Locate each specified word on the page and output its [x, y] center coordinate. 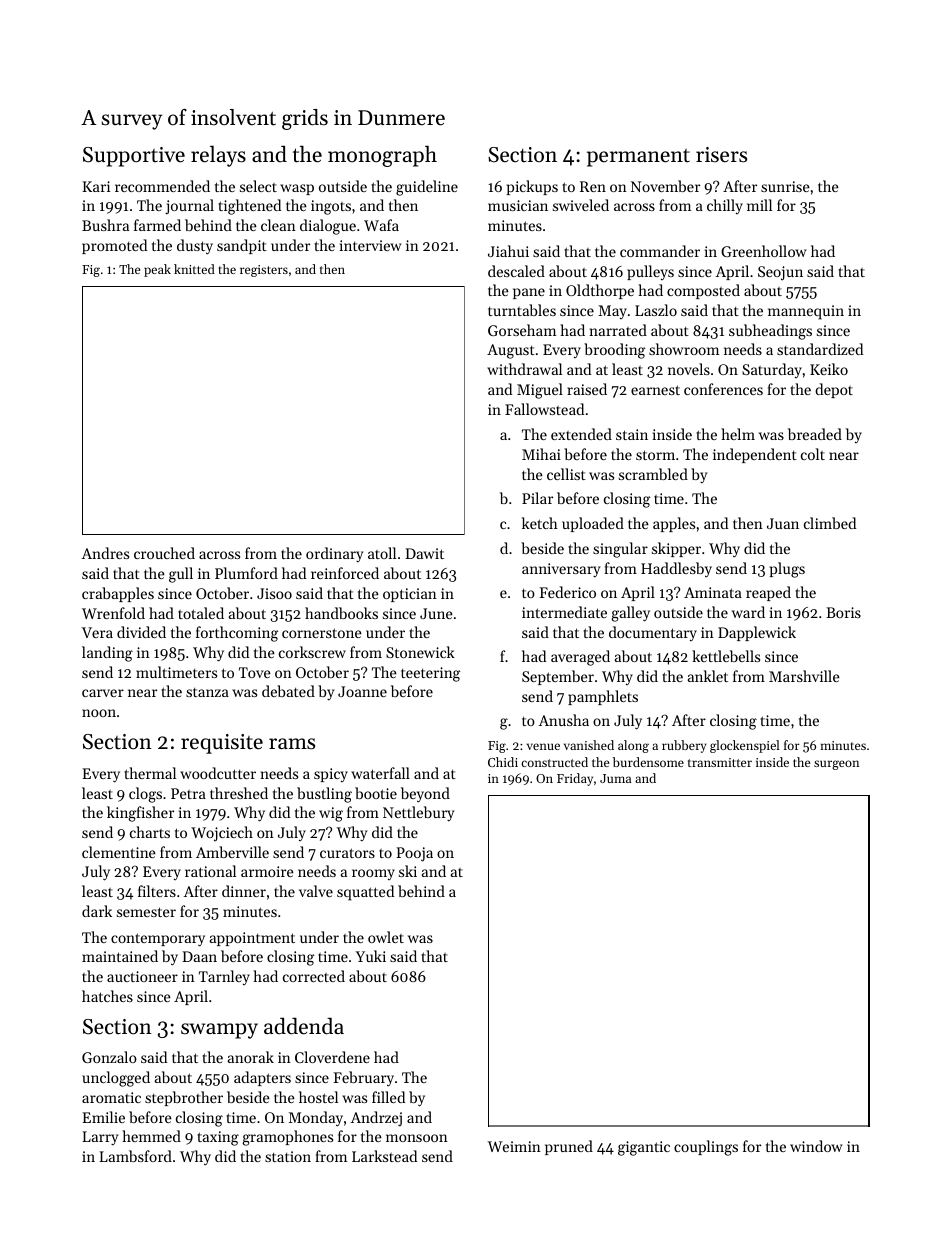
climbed [830, 523]
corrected [314, 976]
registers [264, 271]
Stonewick [420, 652]
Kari [96, 186]
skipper [676, 549]
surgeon [836, 765]
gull [181, 575]
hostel [318, 1097]
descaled [516, 271]
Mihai [541, 454]
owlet [386, 937]
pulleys [650, 272]
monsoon [417, 1138]
